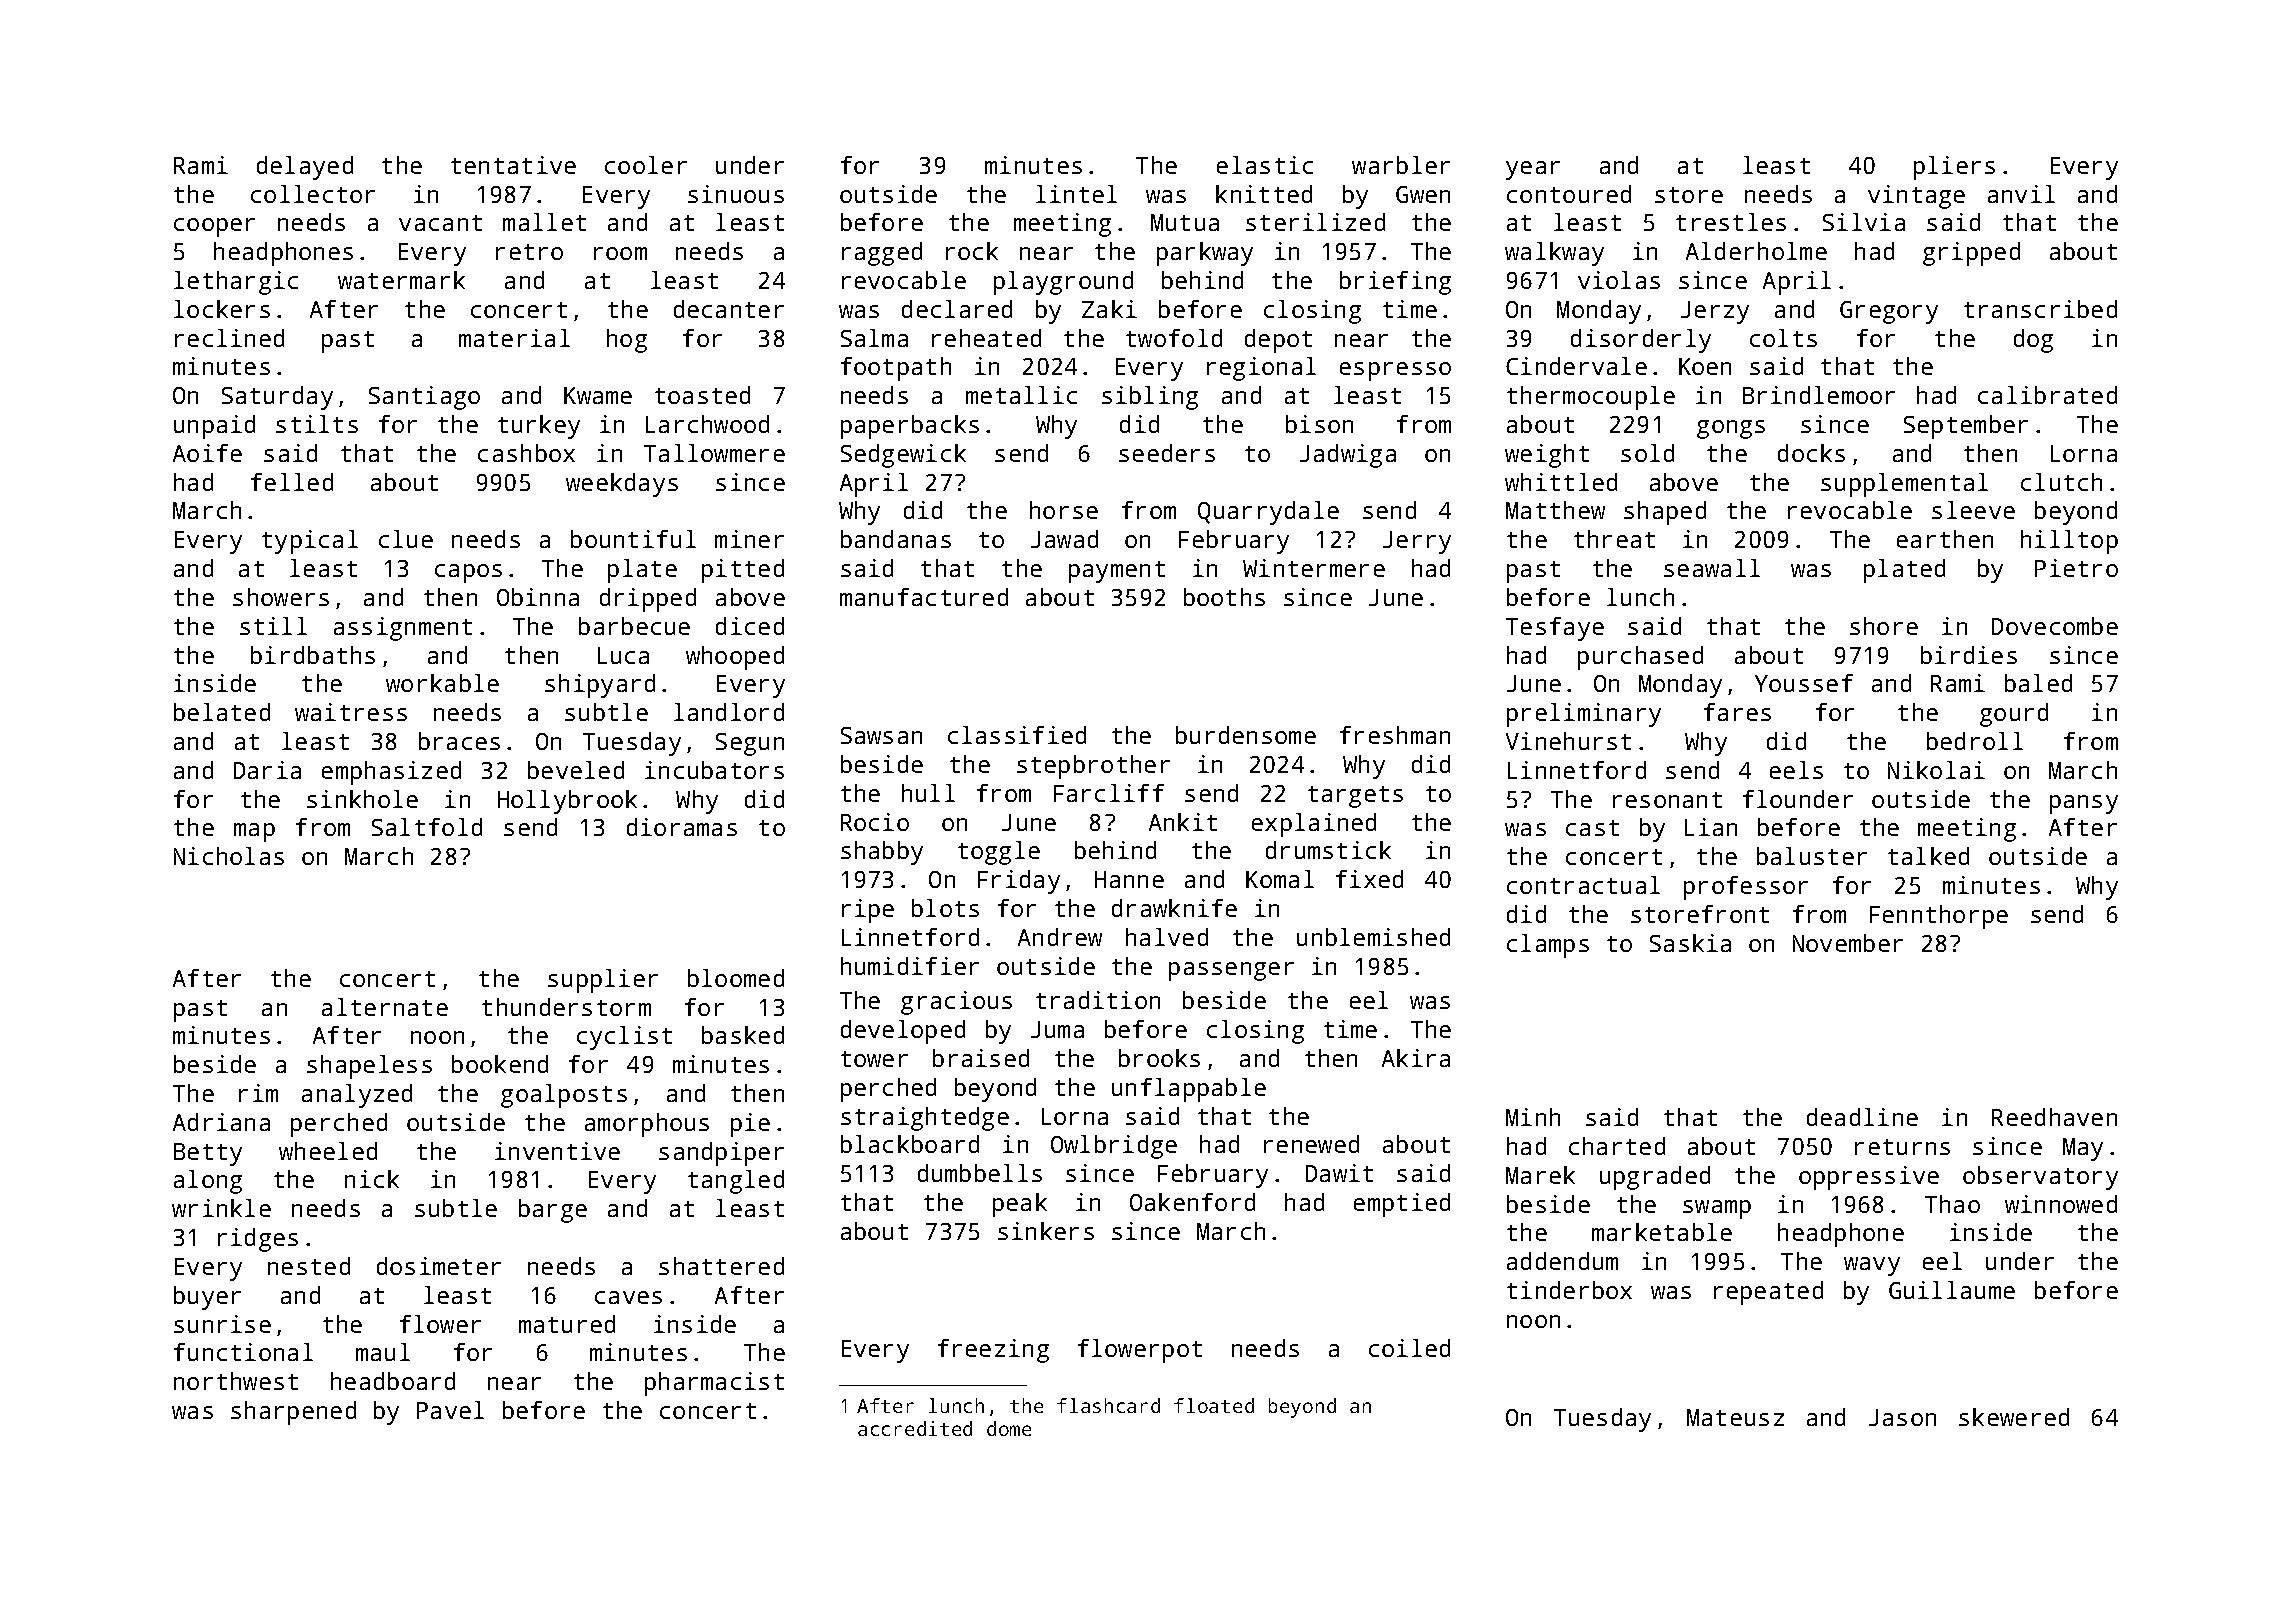  I want to click on lintel, so click(1076, 194).
